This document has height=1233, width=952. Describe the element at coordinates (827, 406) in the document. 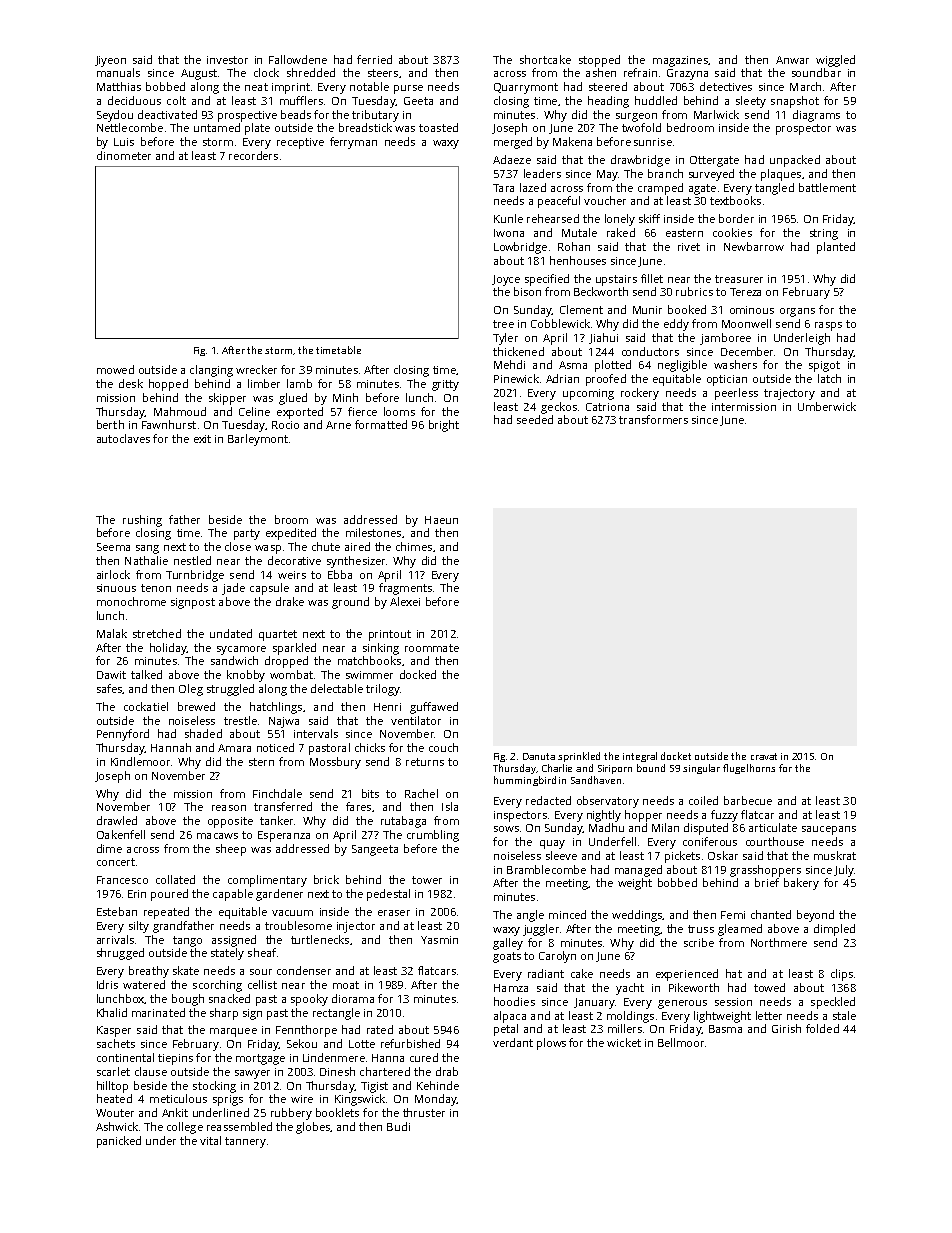

I see `Umberwick` at that location.
